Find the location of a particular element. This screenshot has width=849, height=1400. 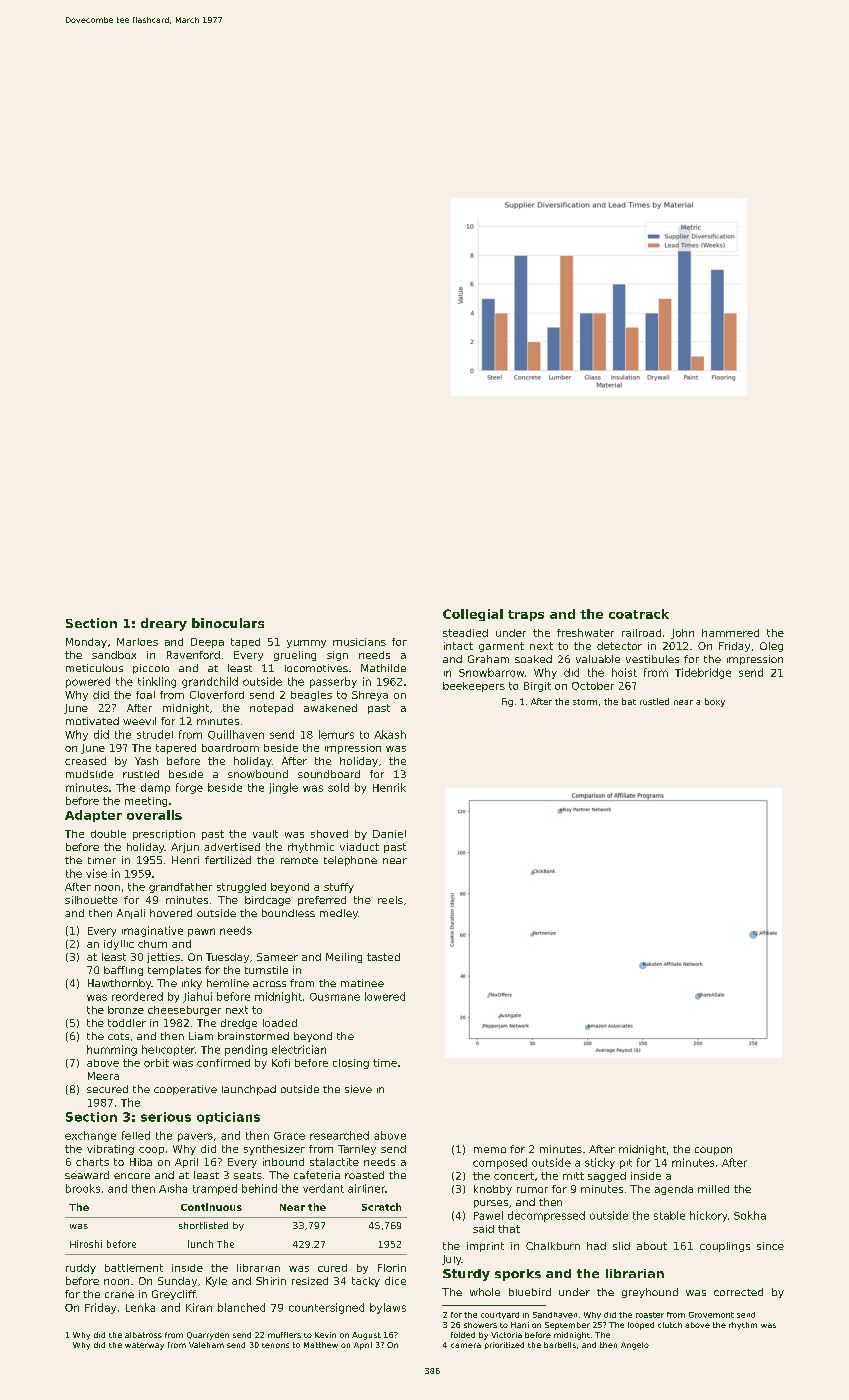

sieve is located at coordinates (358, 1089).
